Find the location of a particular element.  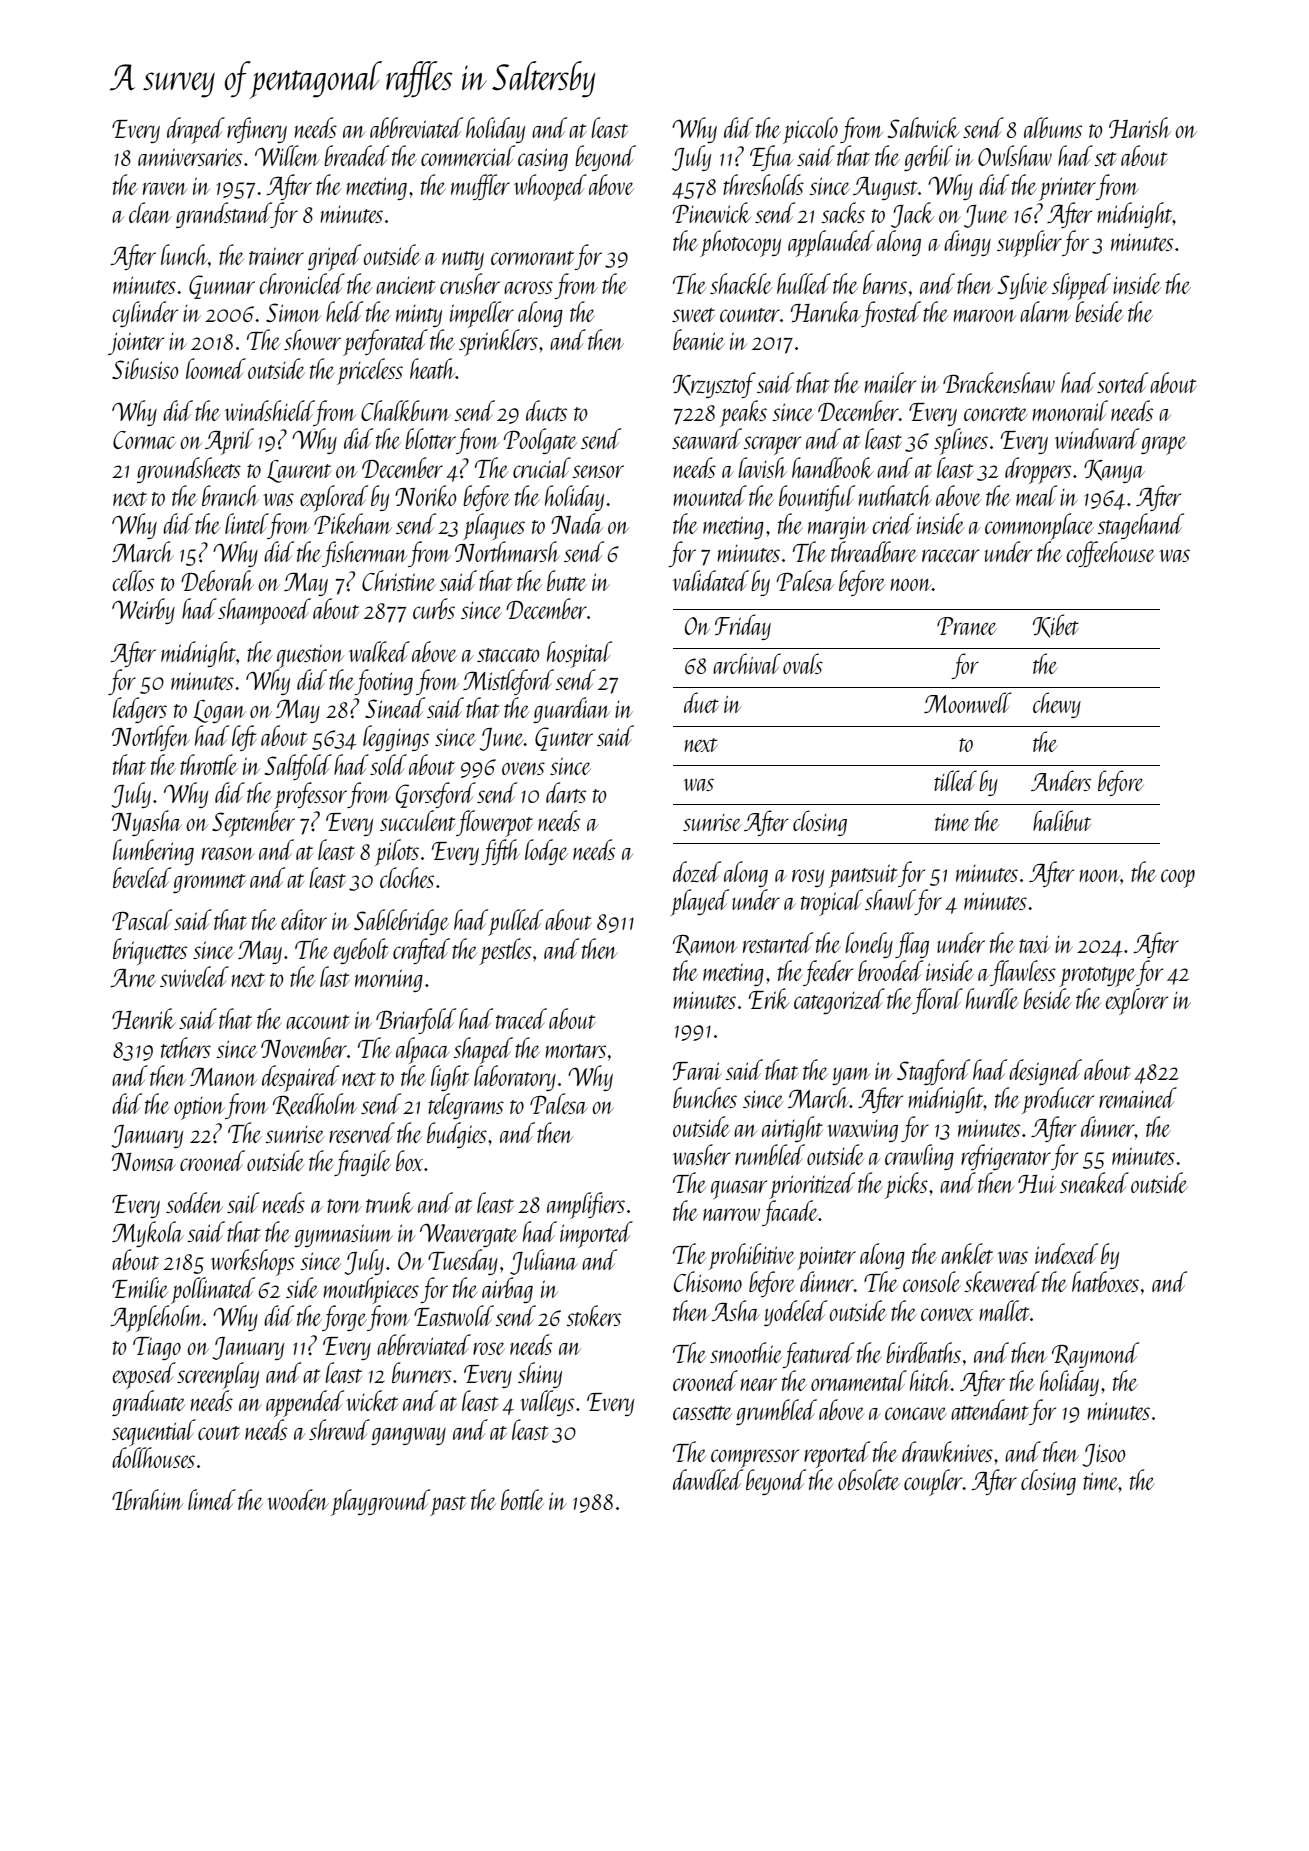

dozed is located at coordinates (697, 871).
